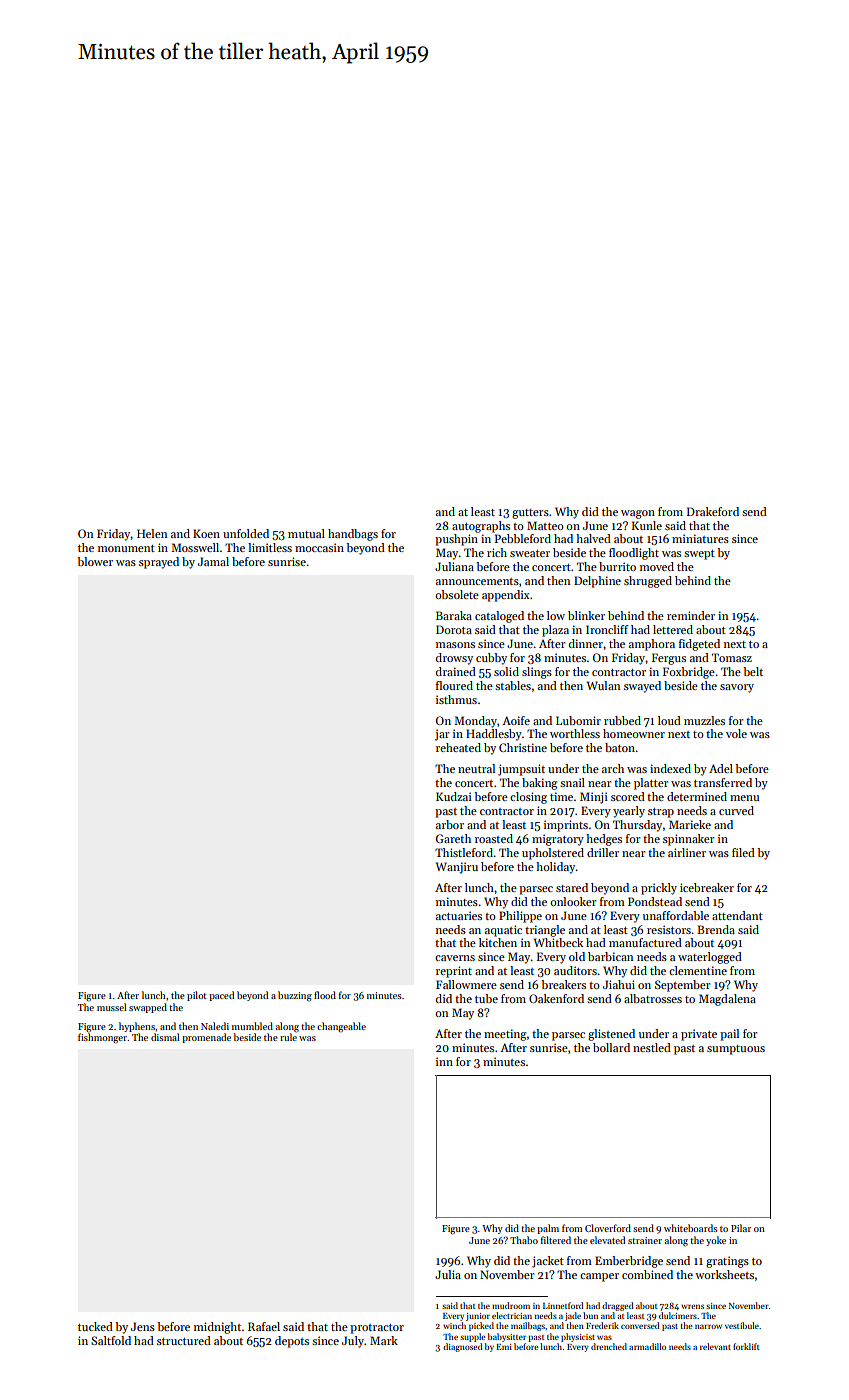 This image has width=849, height=1400. I want to click on reheated, so click(458, 747).
